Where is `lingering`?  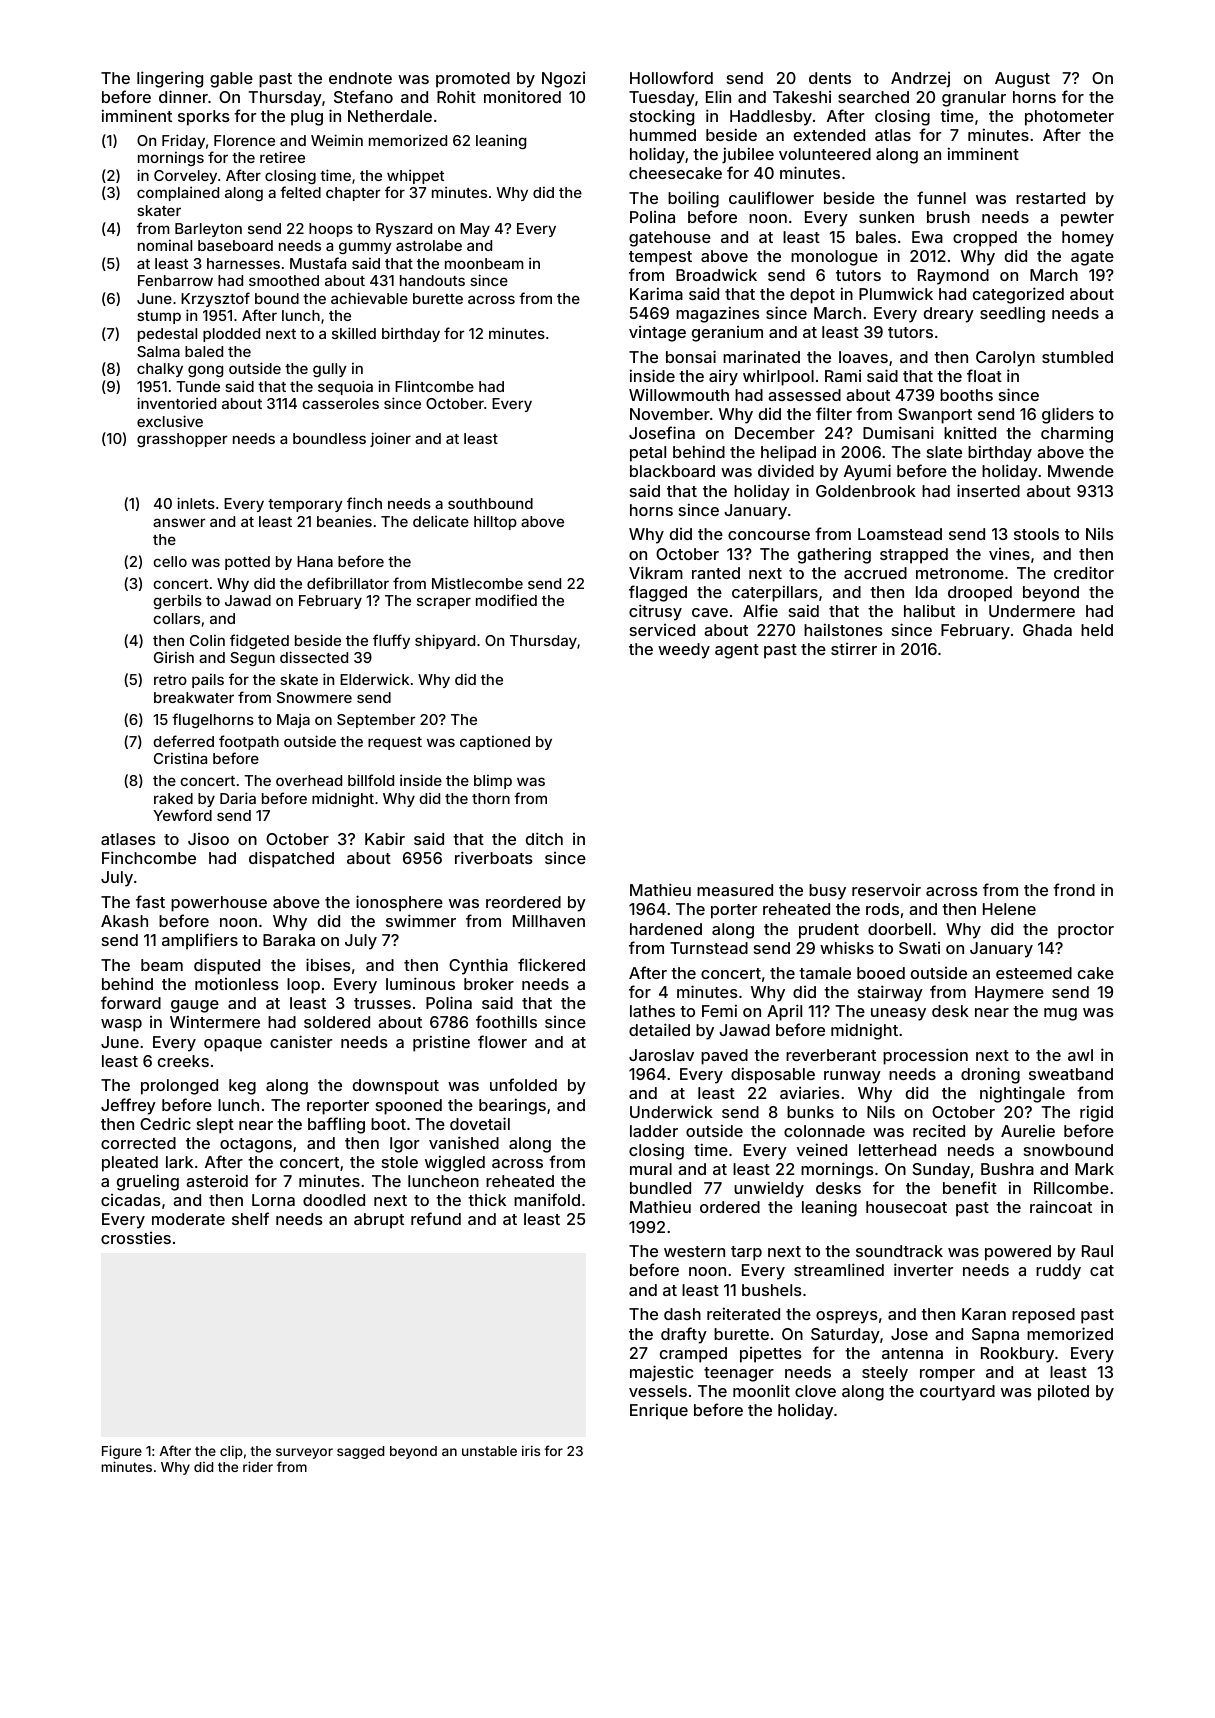
lingering is located at coordinates (170, 79).
